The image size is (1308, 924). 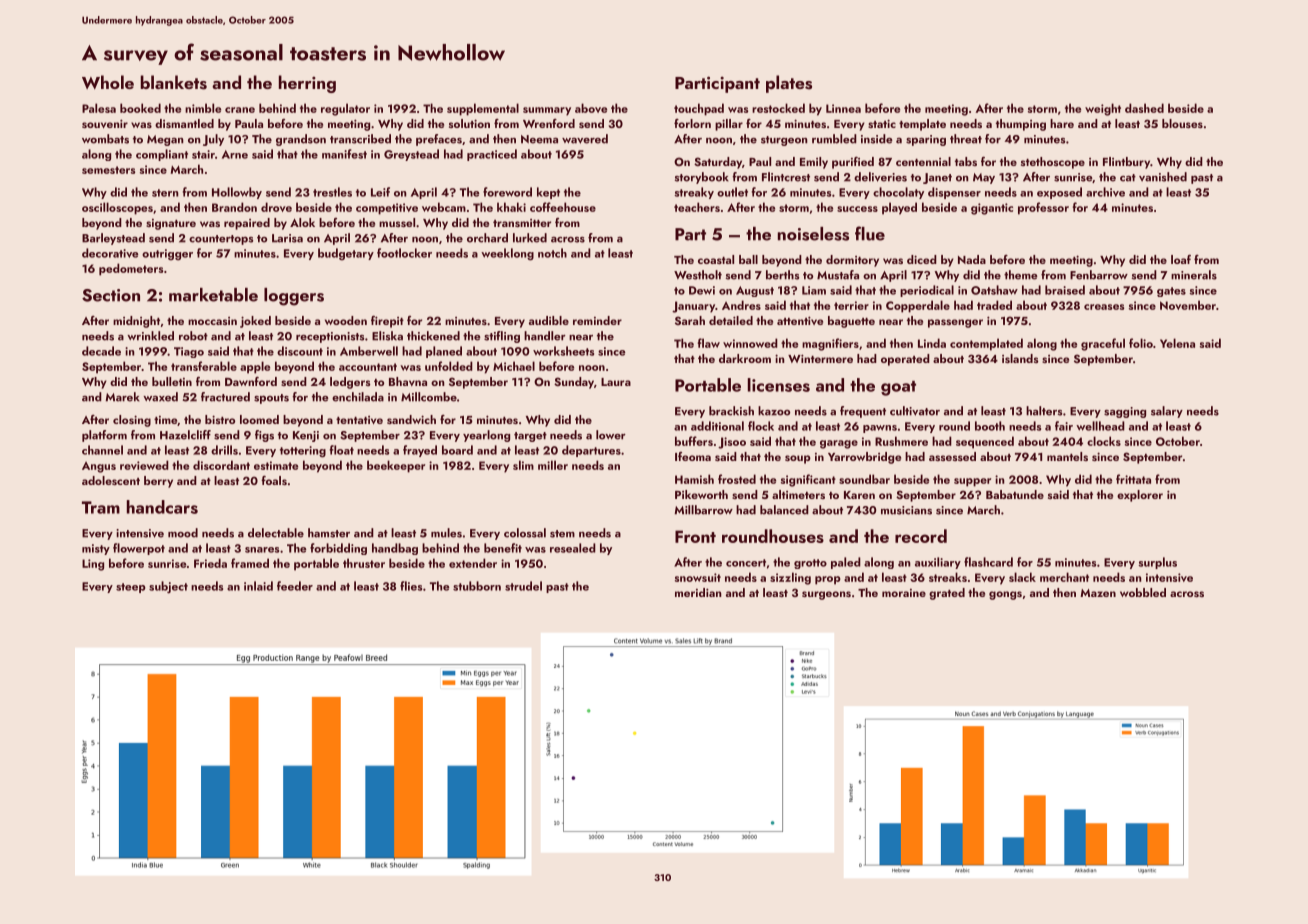 What do you see at coordinates (1065, 290) in the screenshot?
I see `braised` at bounding box center [1065, 290].
